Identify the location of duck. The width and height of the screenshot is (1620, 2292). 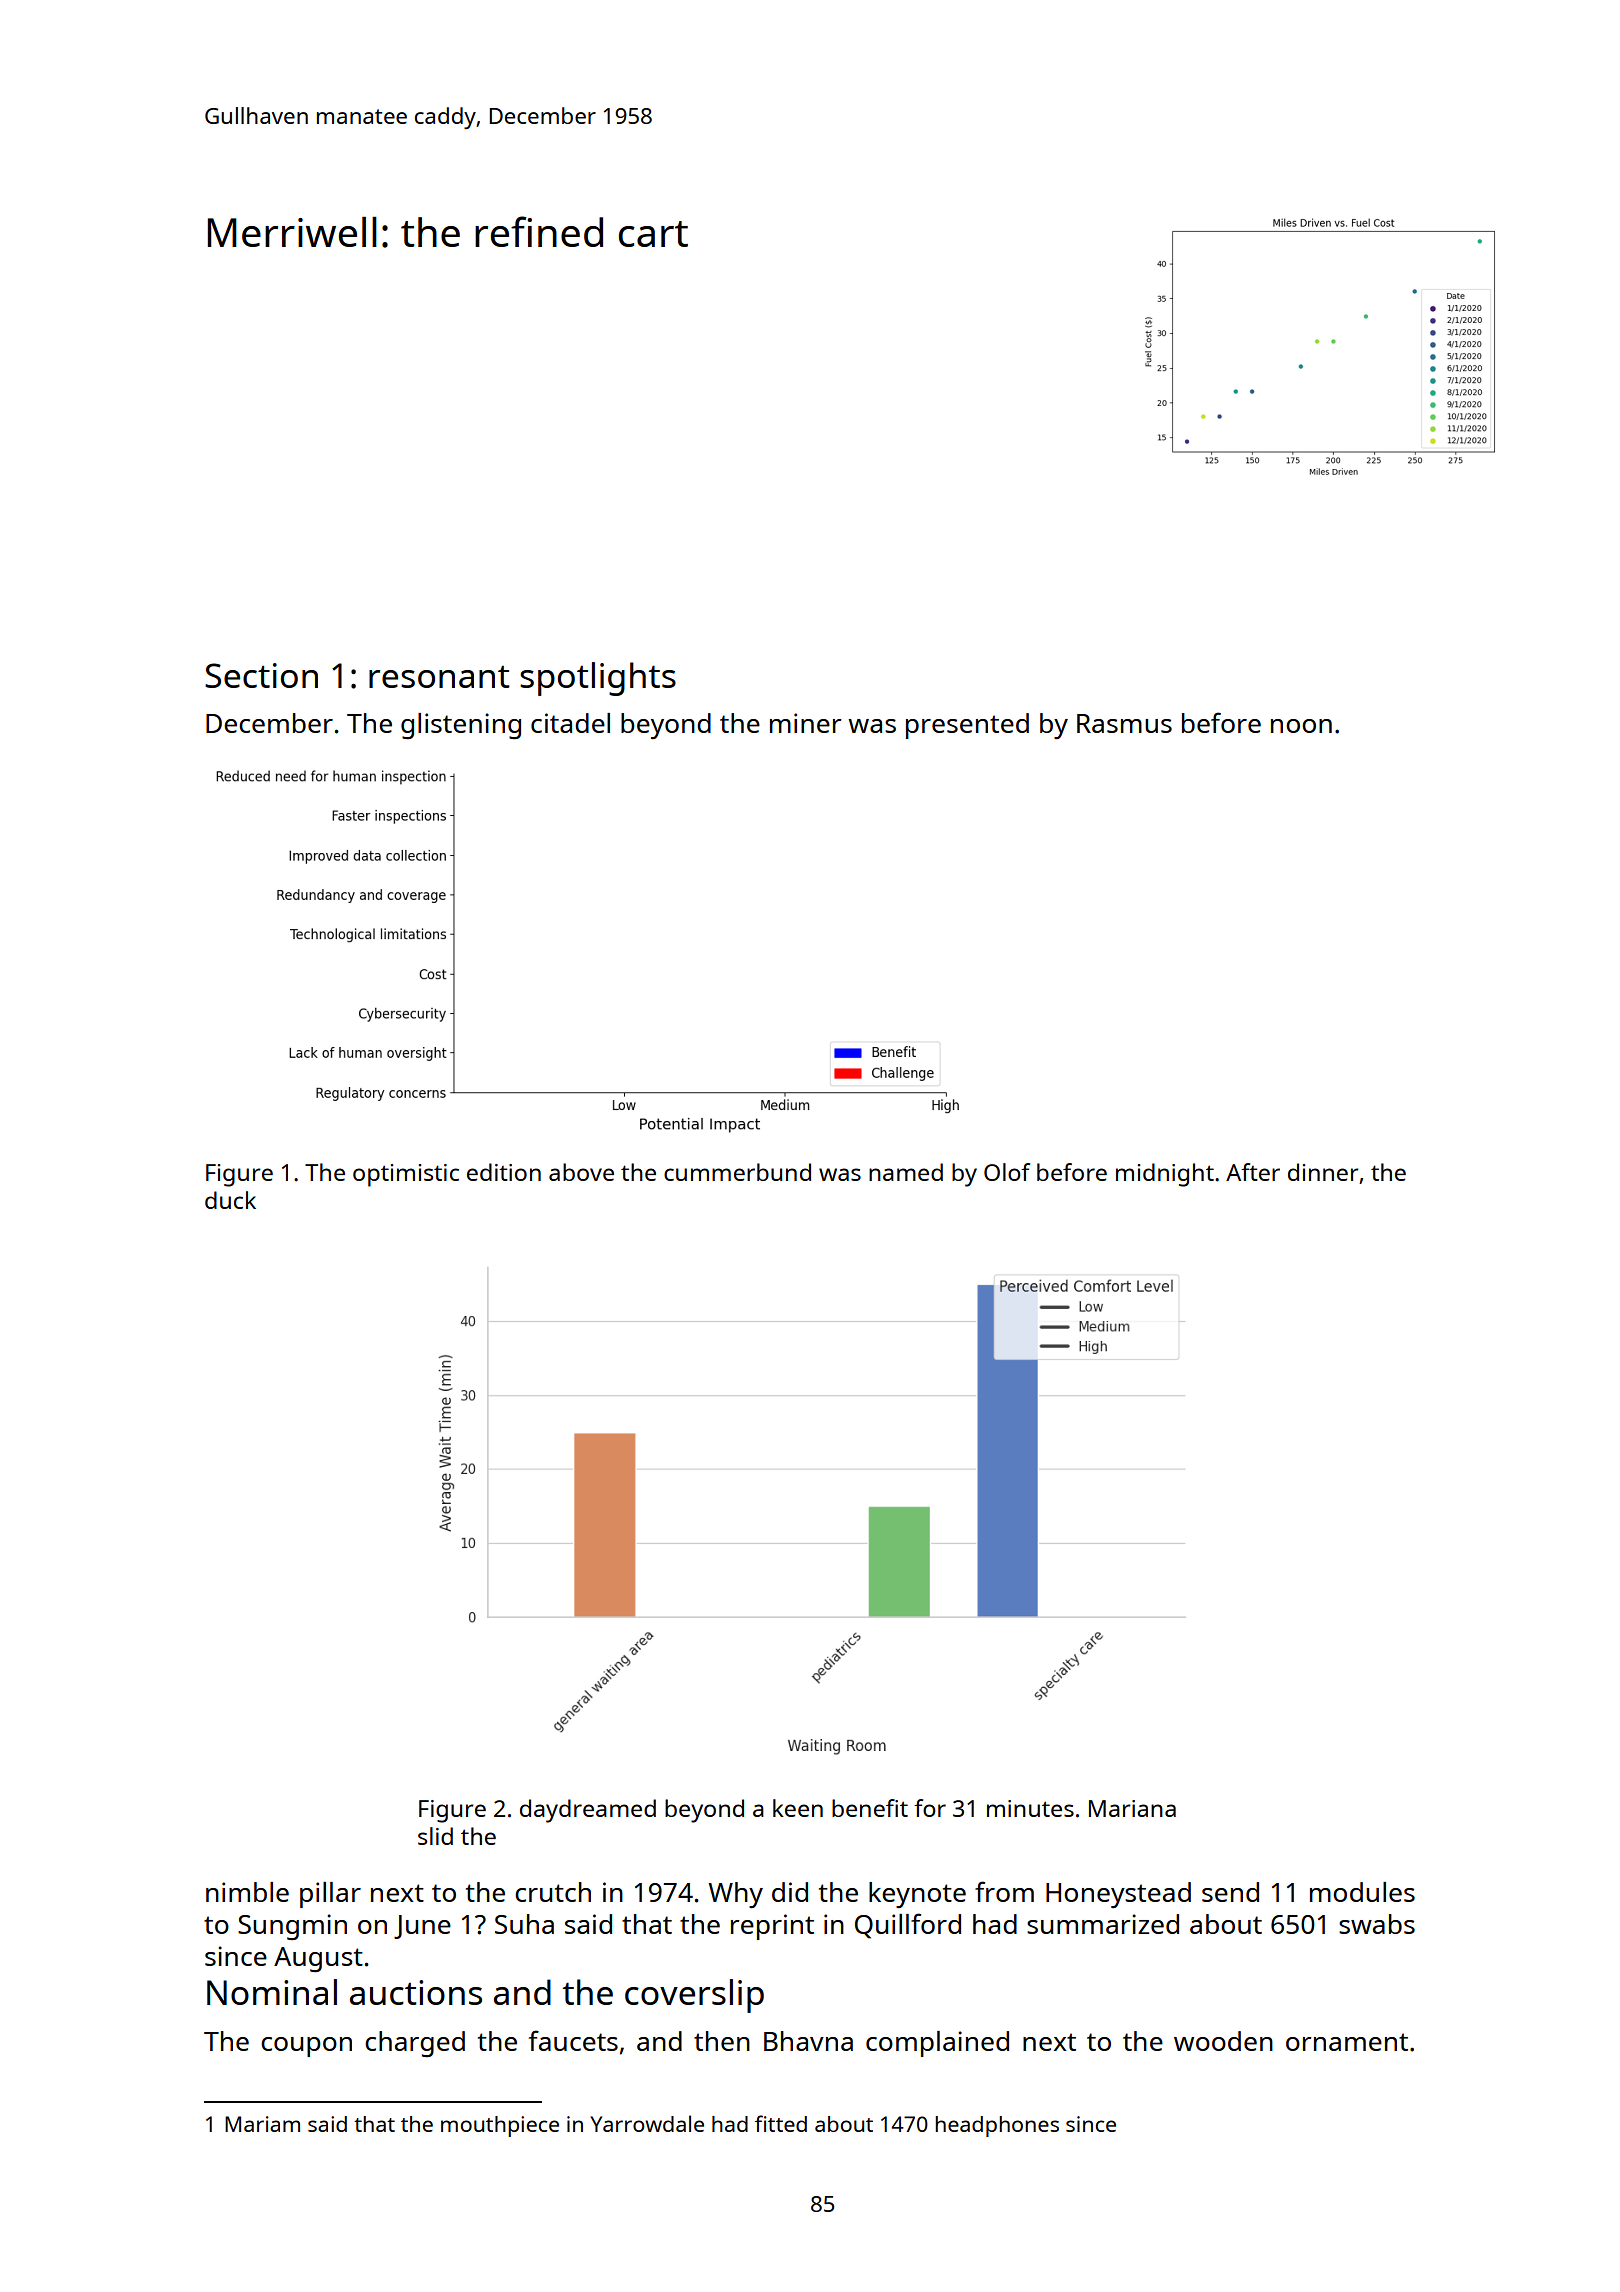
(230, 1200).
